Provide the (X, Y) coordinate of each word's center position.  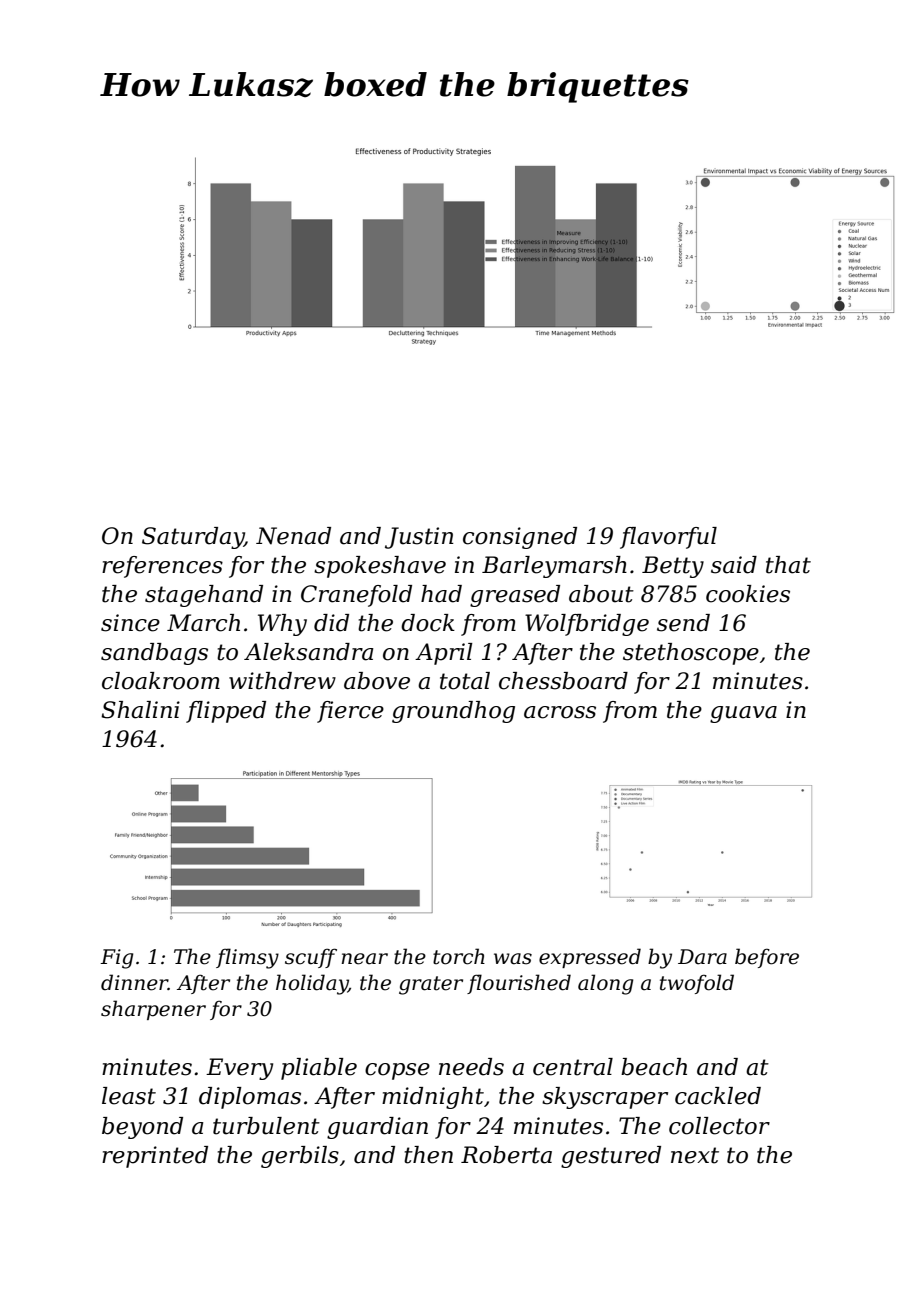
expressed (590, 958)
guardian (377, 1128)
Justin (419, 538)
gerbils (300, 1157)
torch (459, 956)
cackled (718, 1096)
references (162, 567)
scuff (311, 958)
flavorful (668, 538)
